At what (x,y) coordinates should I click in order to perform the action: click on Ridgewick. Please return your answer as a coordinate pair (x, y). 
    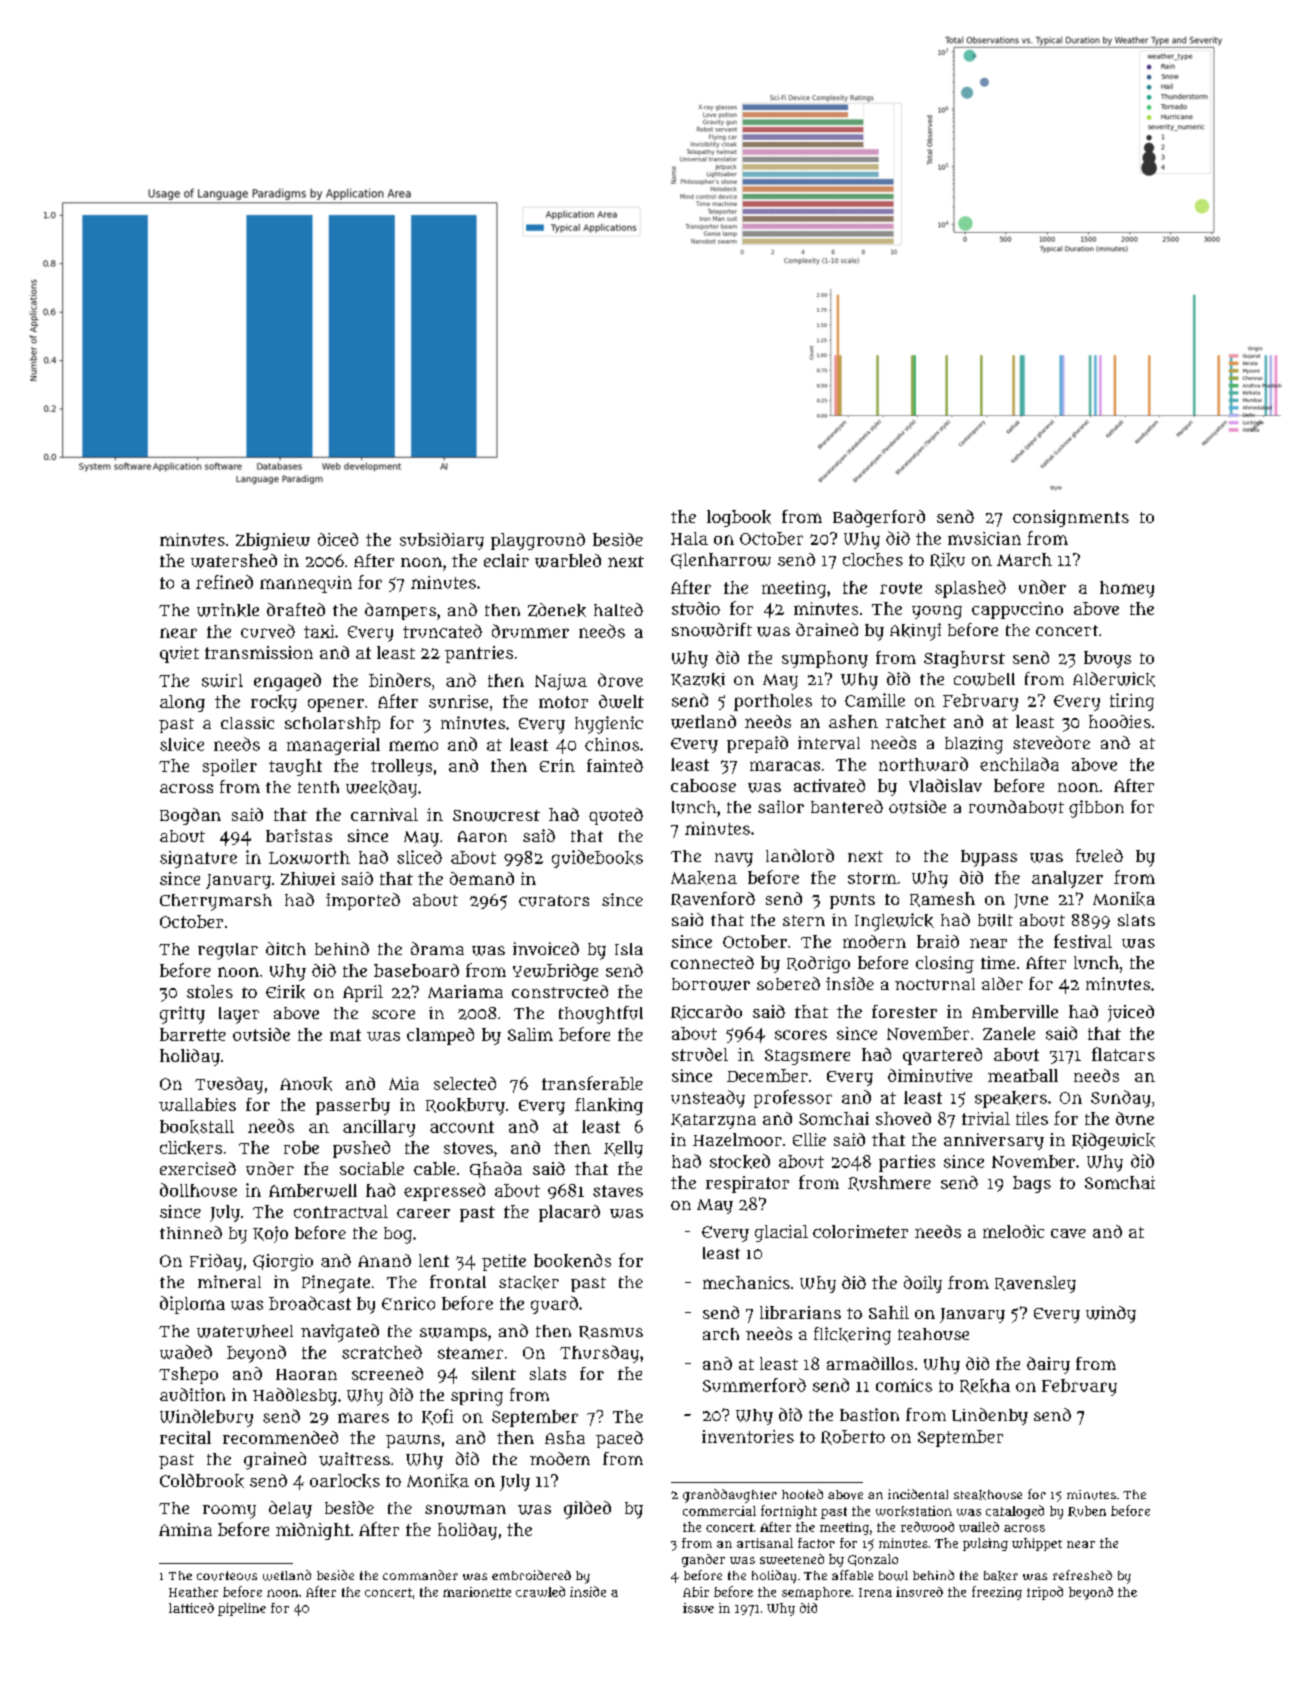
    Looking at the image, I should click on (1113, 1141).
